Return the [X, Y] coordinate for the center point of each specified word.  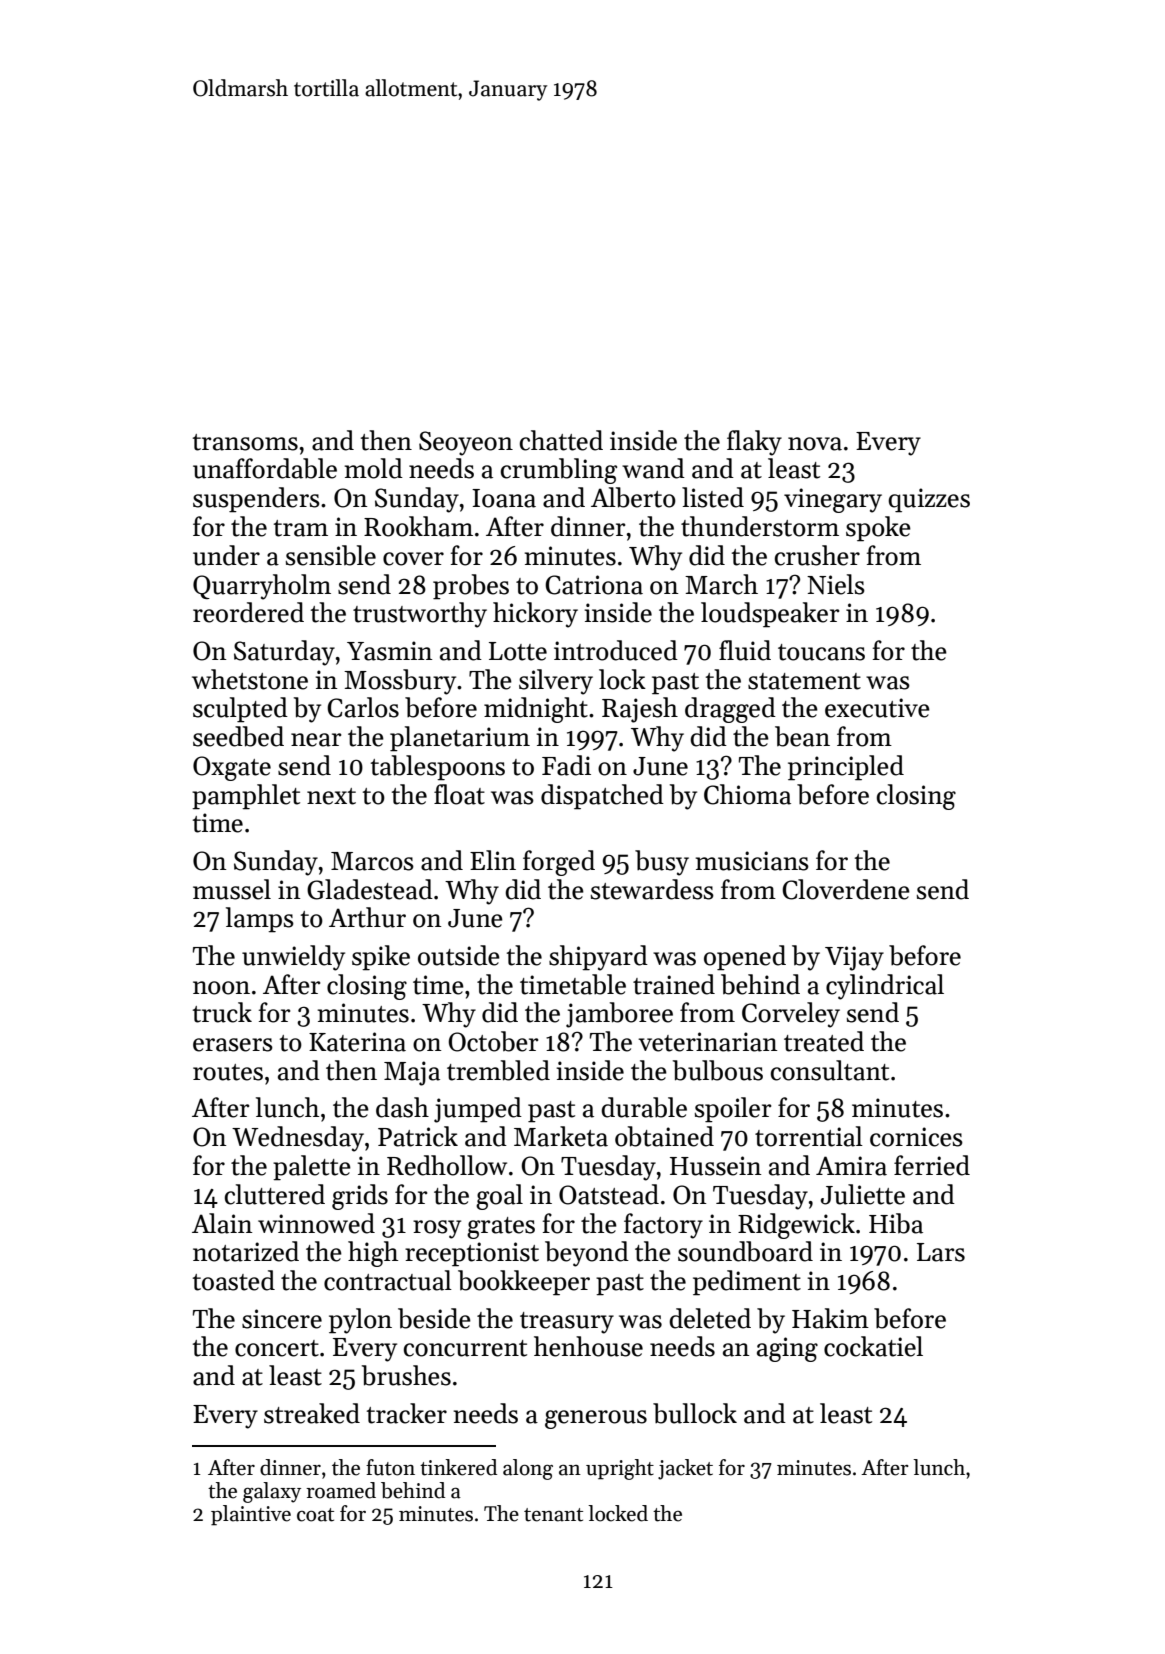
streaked [312, 1413]
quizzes [929, 500]
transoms [245, 442]
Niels [836, 584]
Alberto [633, 497]
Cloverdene [846, 889]
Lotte [518, 651]
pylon [360, 1321]
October [493, 1041]
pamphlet [246, 797]
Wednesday [298, 1139]
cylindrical [885, 987]
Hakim [830, 1318]
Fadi [566, 765]
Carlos [363, 707]
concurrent [465, 1348]
